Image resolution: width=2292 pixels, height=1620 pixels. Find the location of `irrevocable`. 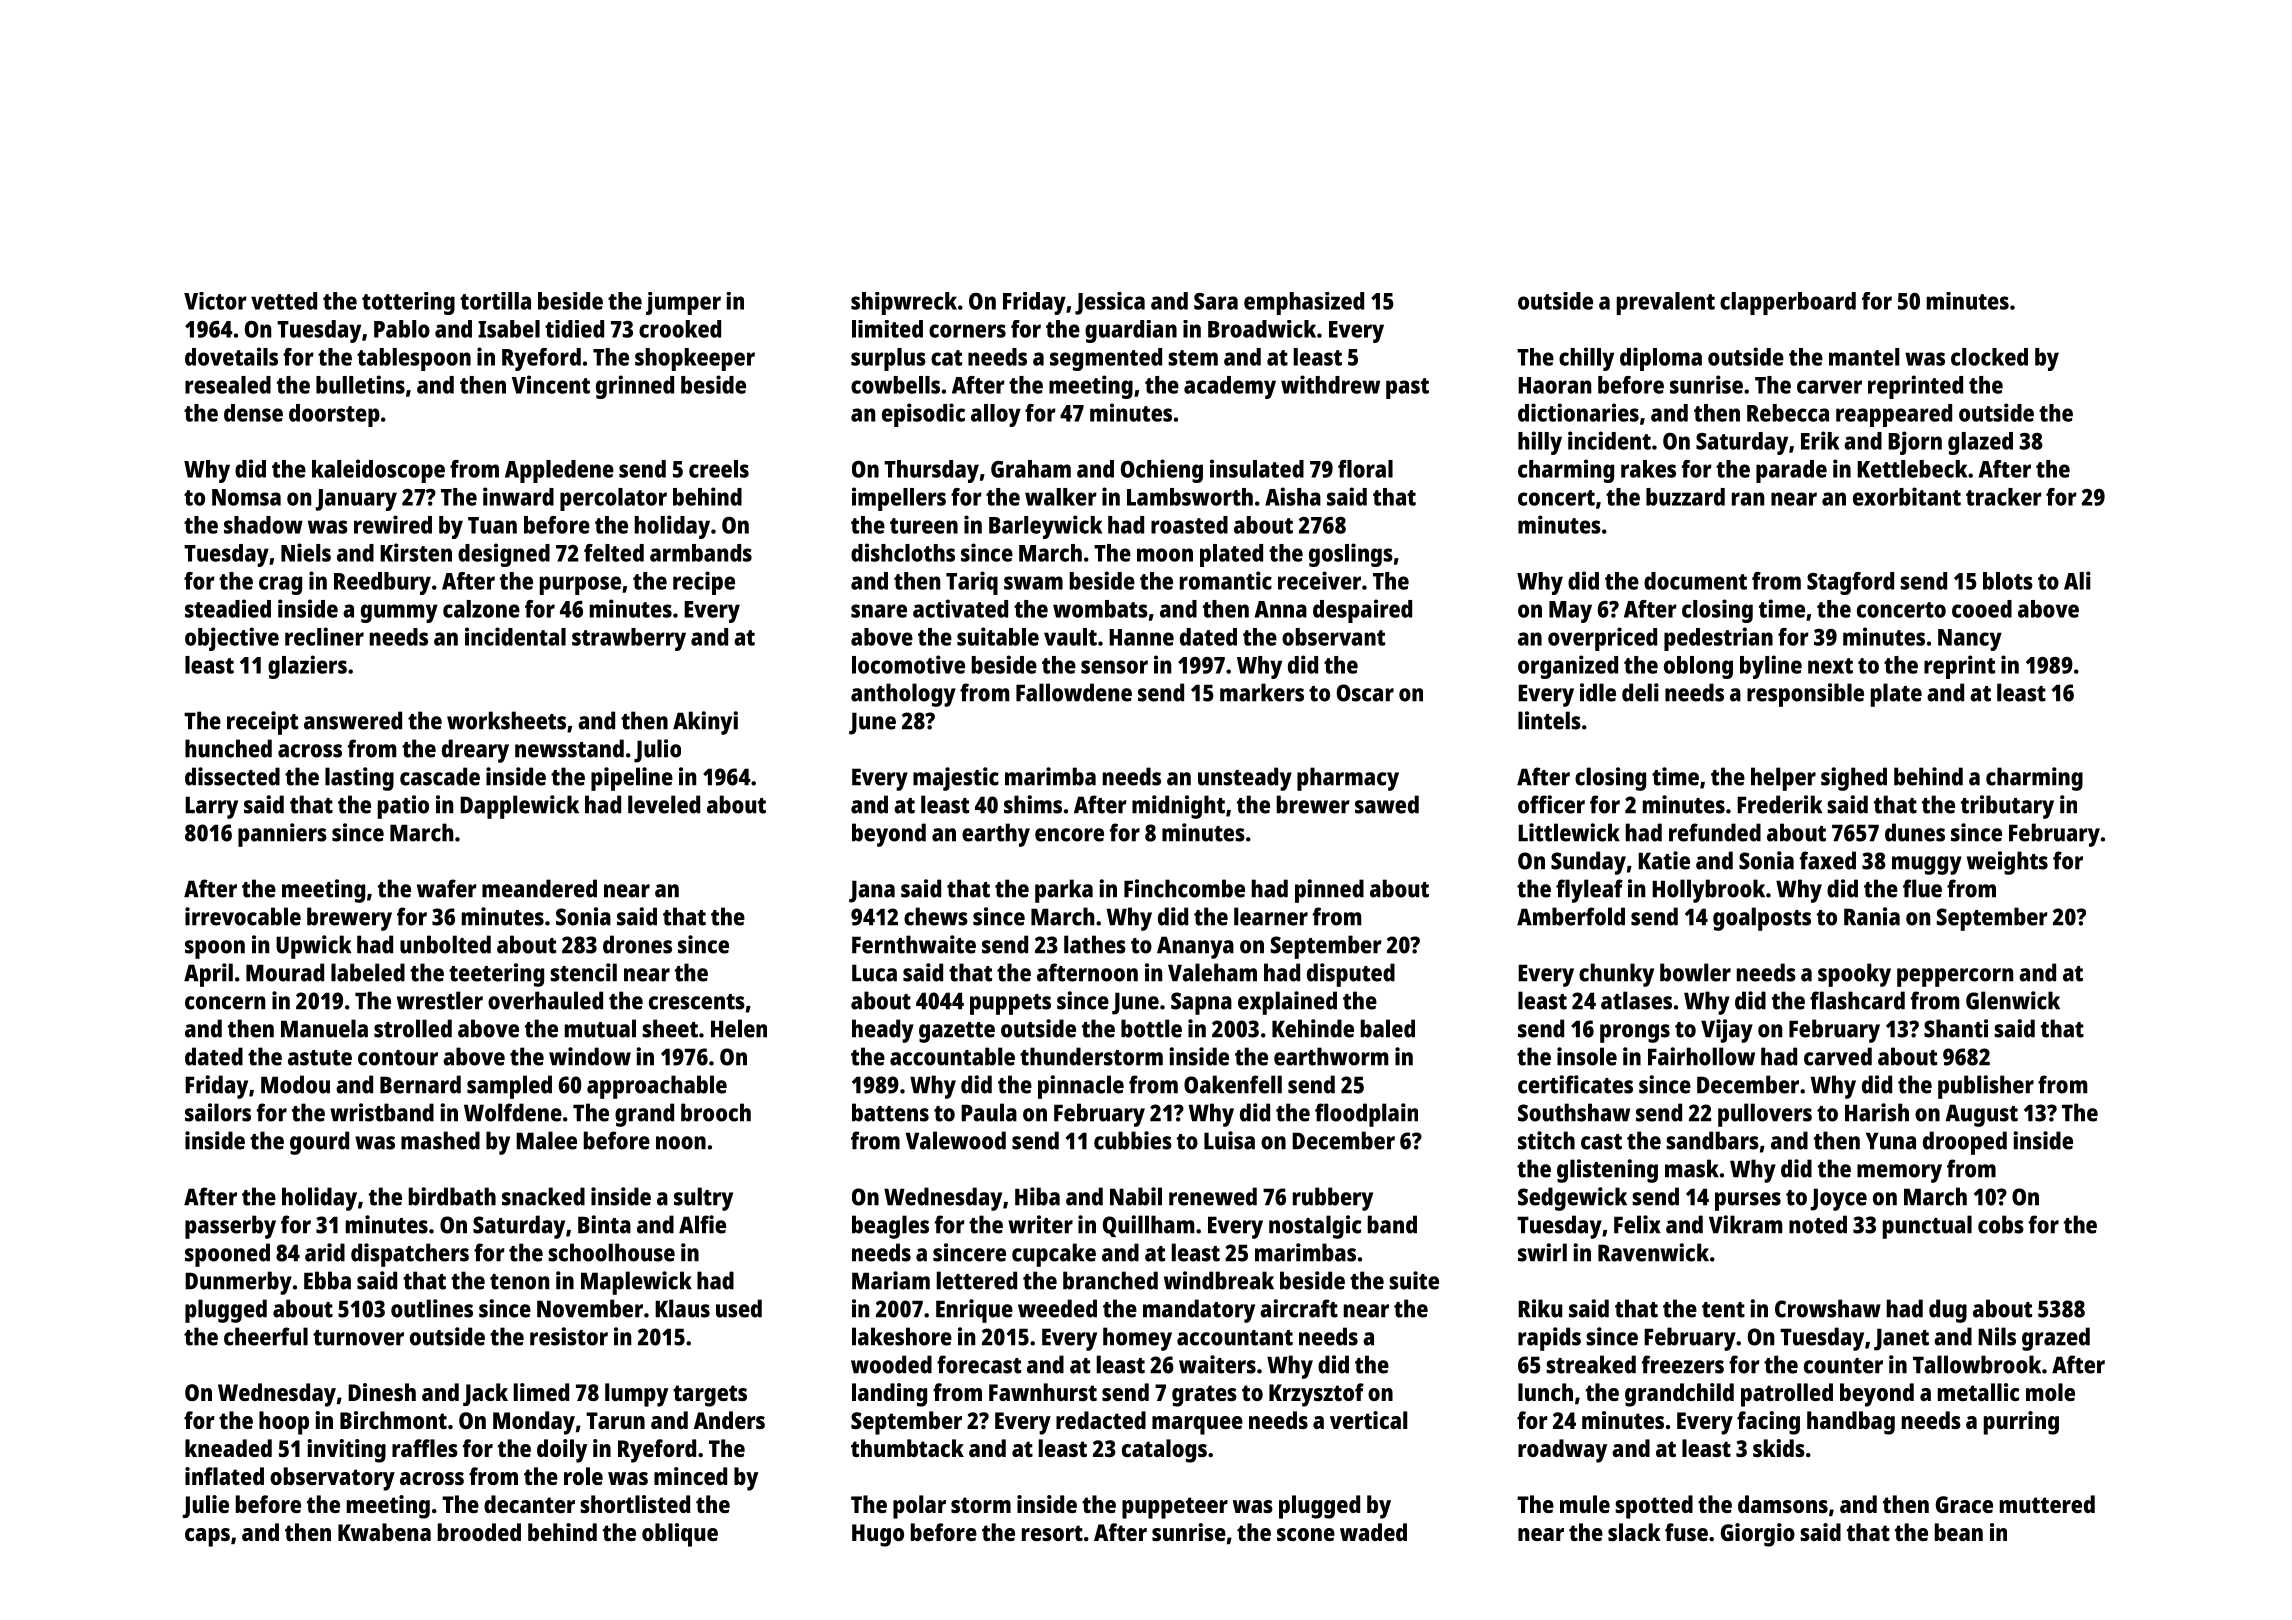

irrevocable is located at coordinates (243, 916).
